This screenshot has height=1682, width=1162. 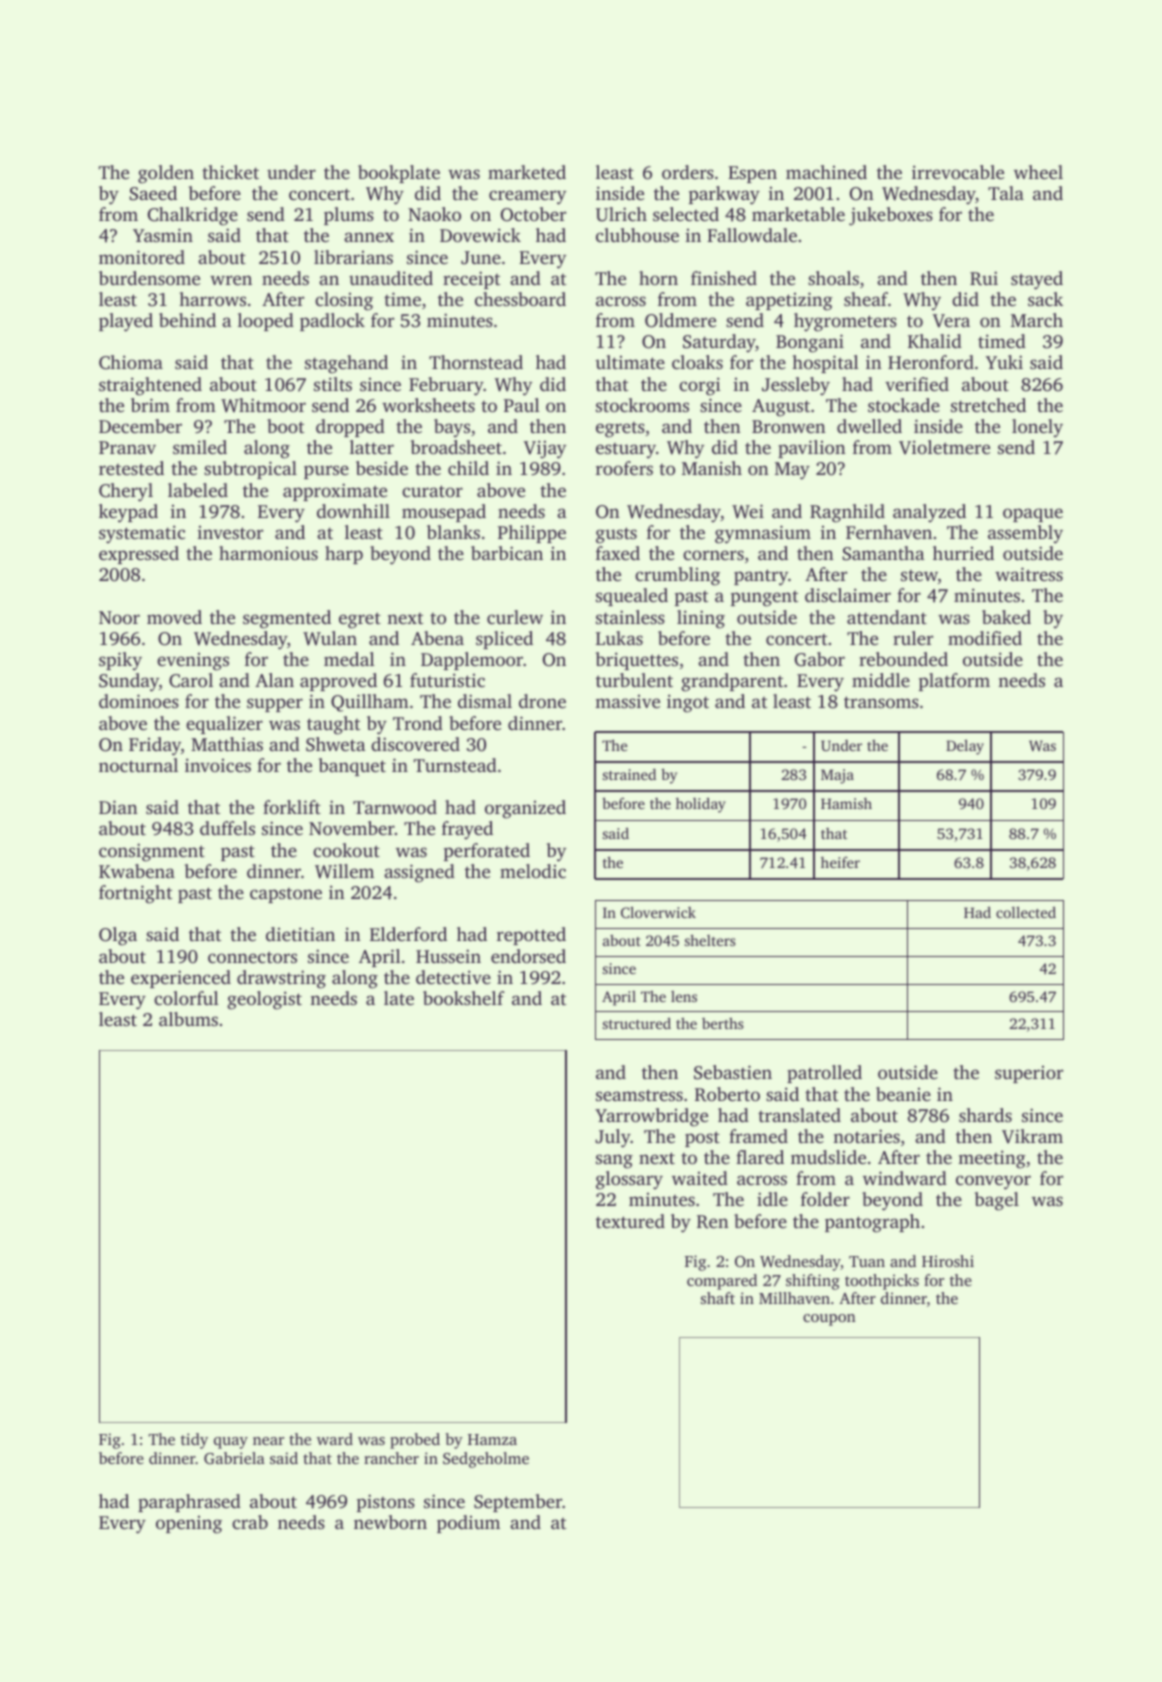 What do you see at coordinates (1029, 1074) in the screenshot?
I see `superior` at bounding box center [1029, 1074].
